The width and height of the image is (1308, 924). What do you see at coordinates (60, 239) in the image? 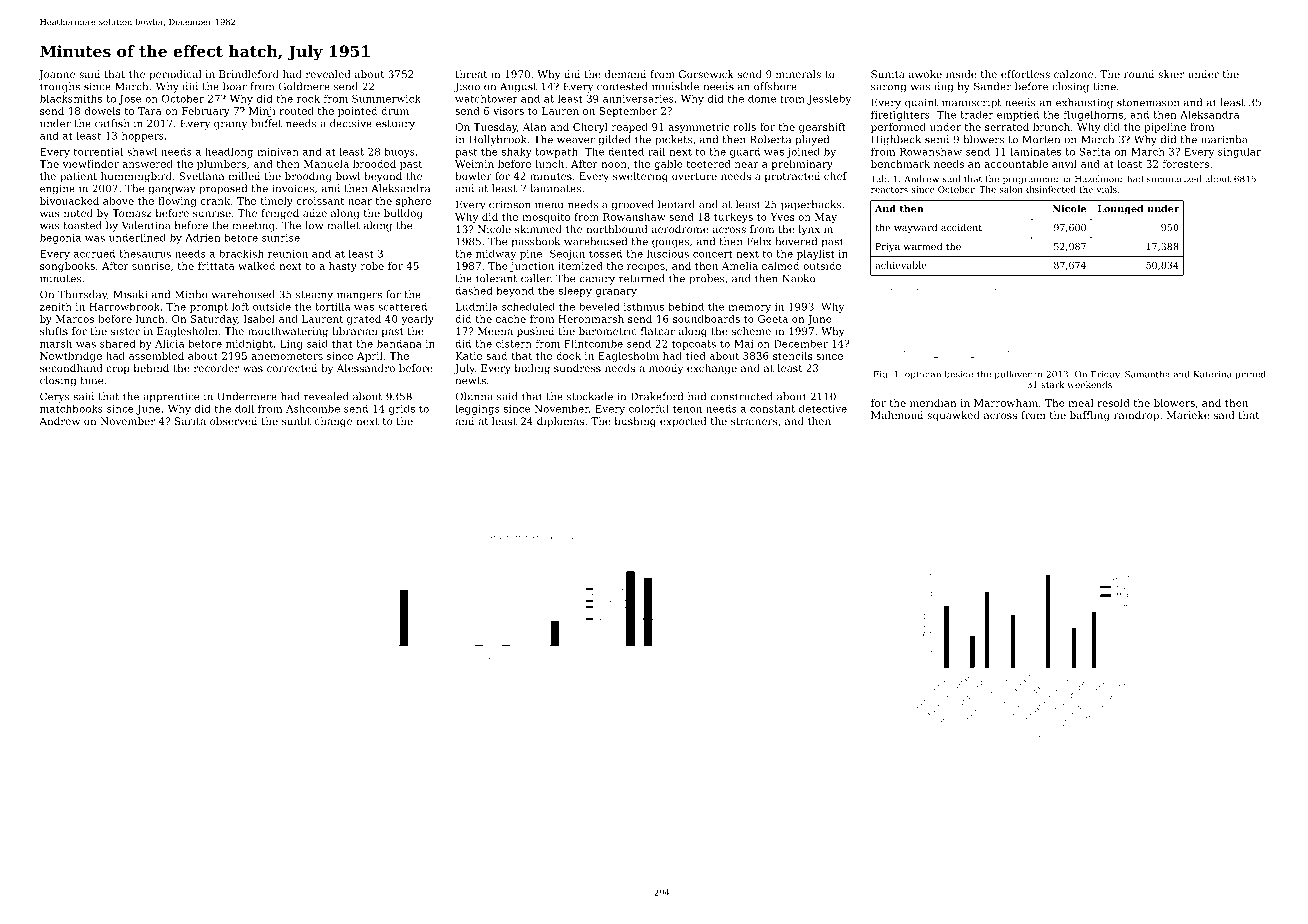
I see `begonia` at bounding box center [60, 239].
